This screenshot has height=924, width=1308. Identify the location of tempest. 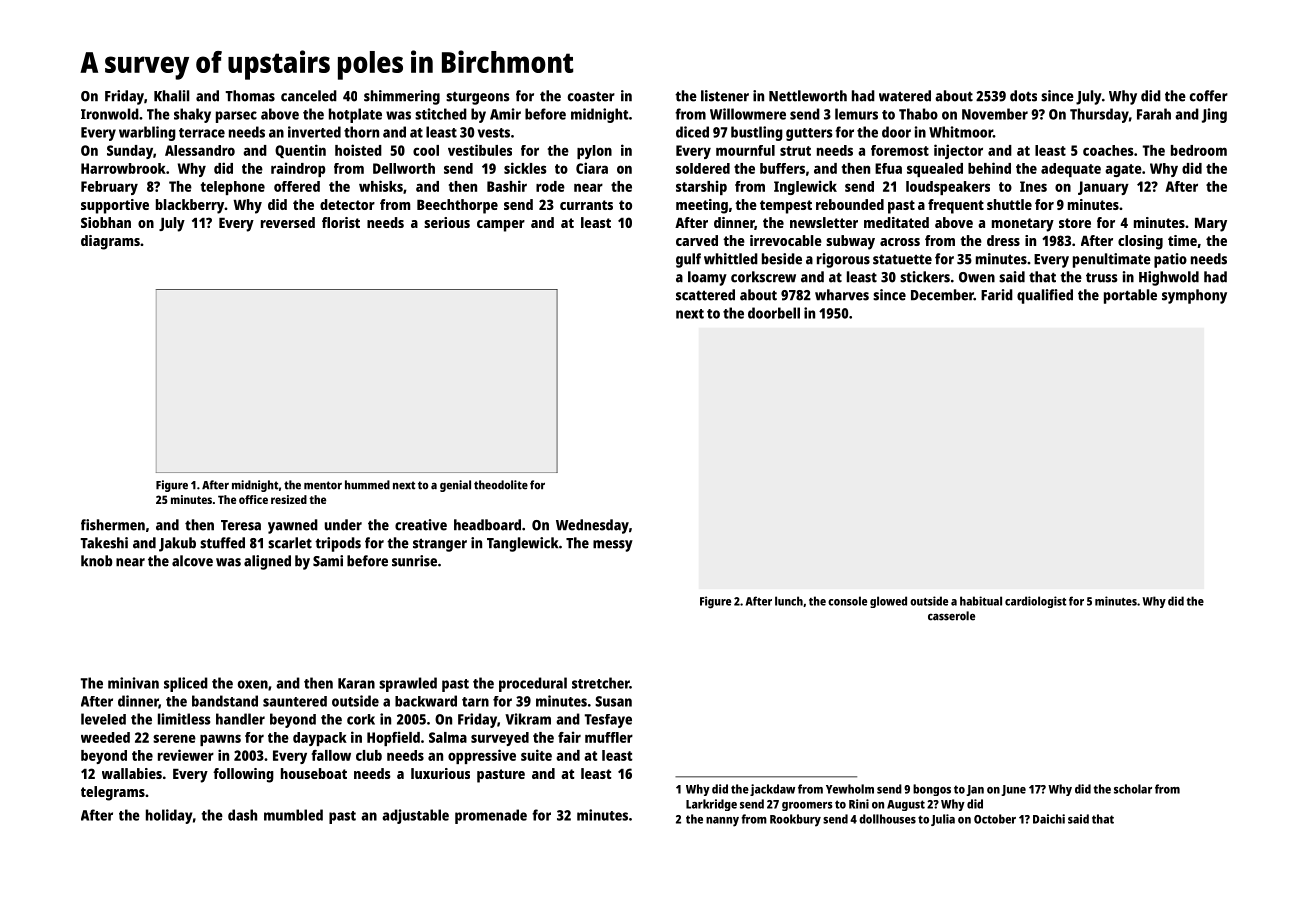
(786, 207).
